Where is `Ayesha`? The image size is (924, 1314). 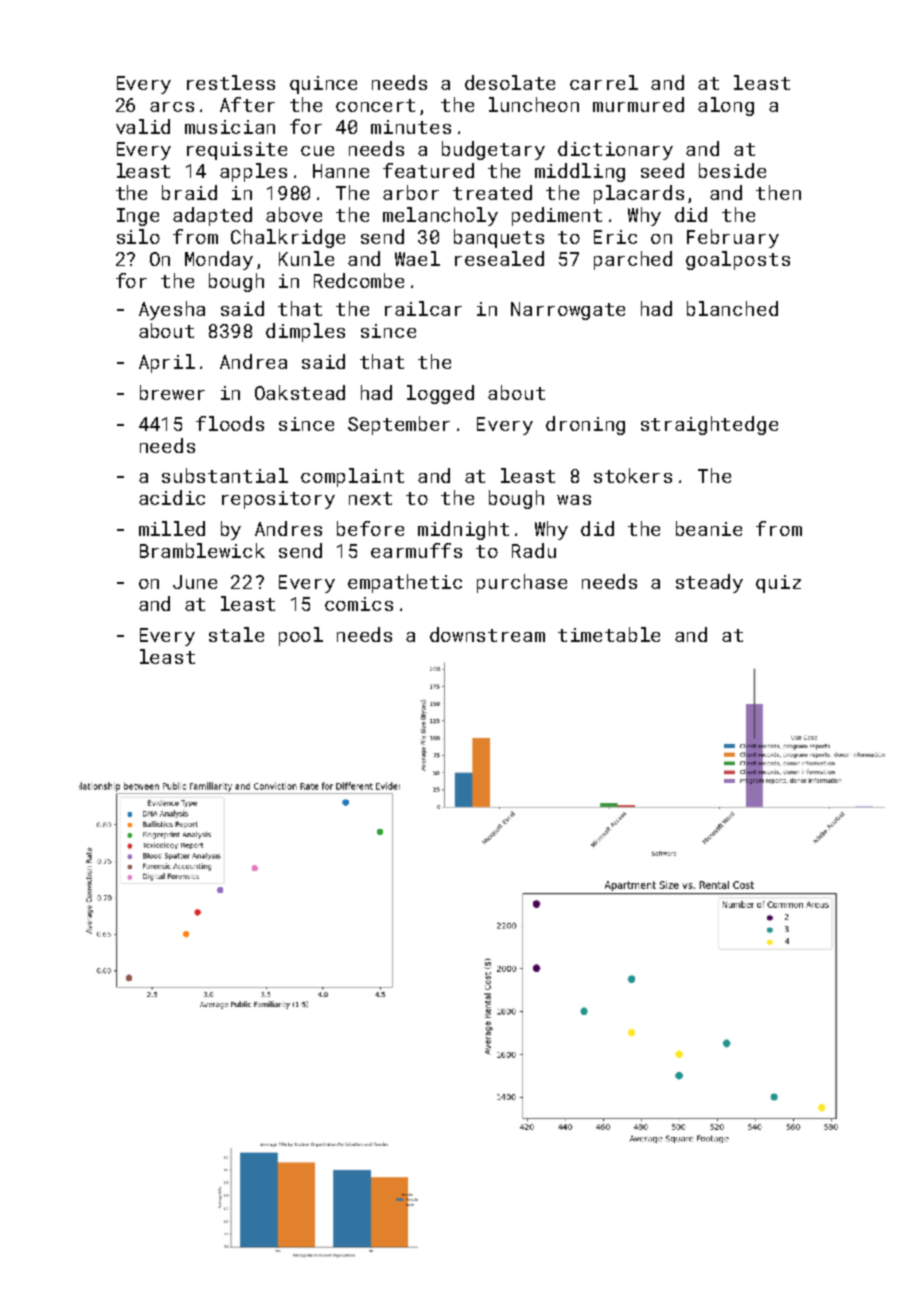
Ayesha is located at coordinates (172, 310).
